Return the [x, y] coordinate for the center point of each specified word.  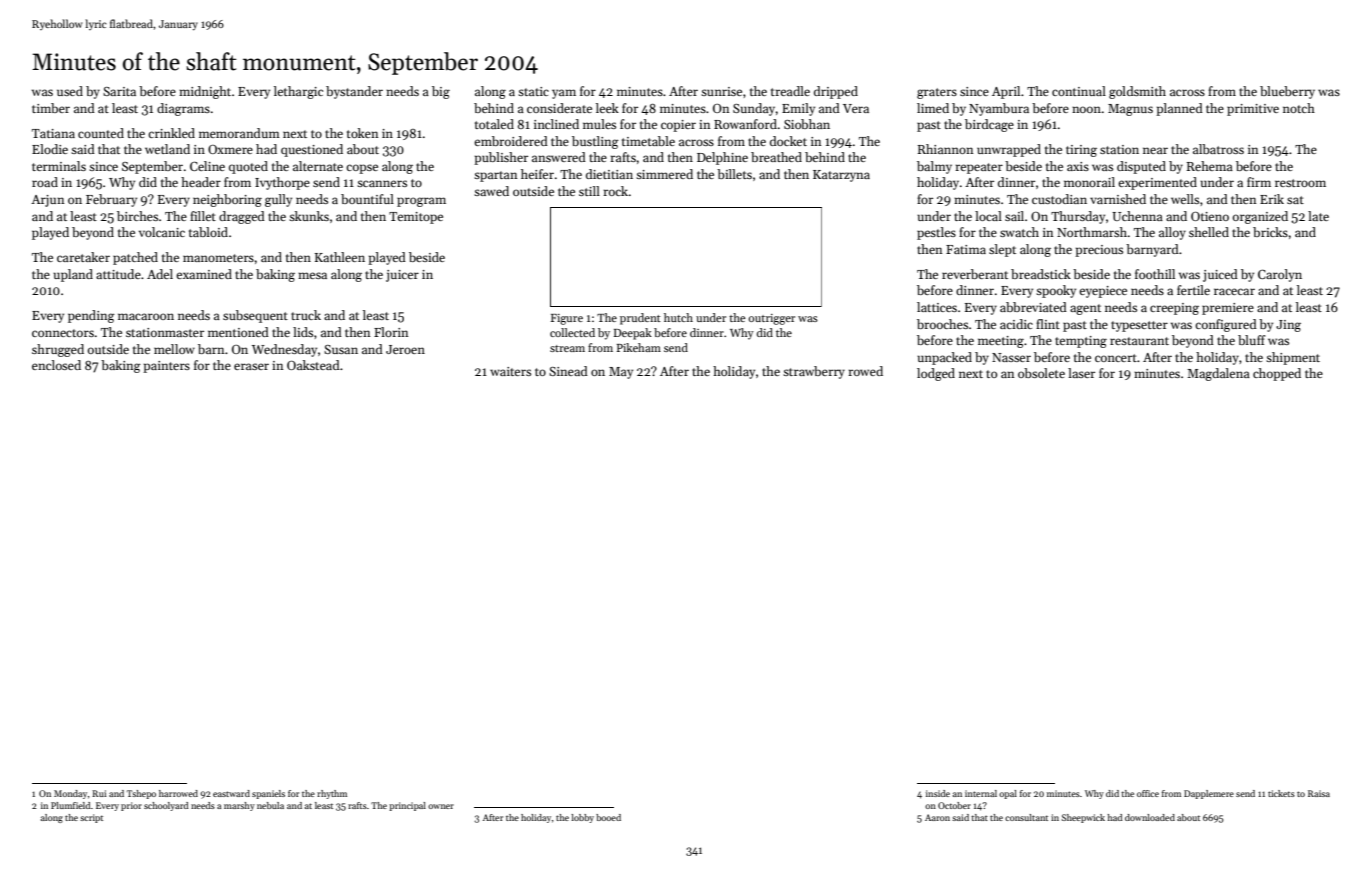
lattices [937, 307]
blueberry [1287, 92]
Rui [99, 793]
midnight [205, 92]
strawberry [814, 372]
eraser [251, 366]
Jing [1288, 326]
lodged [936, 374]
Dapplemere [1209, 794]
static [533, 91]
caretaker [83, 257]
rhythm [332, 794]
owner [441, 806]
